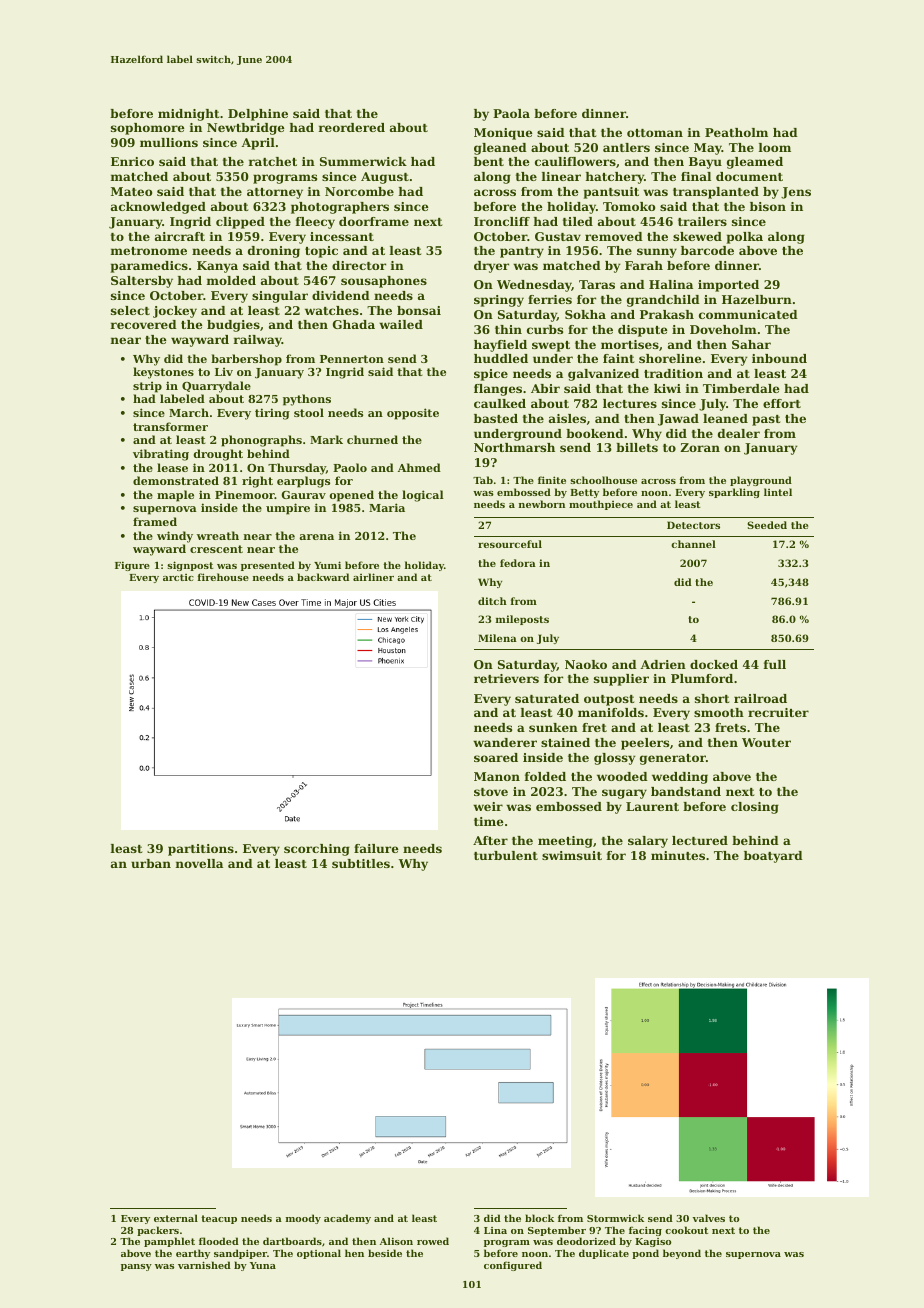  Describe the element at coordinates (151, 863) in the document. I see `urban` at that location.
